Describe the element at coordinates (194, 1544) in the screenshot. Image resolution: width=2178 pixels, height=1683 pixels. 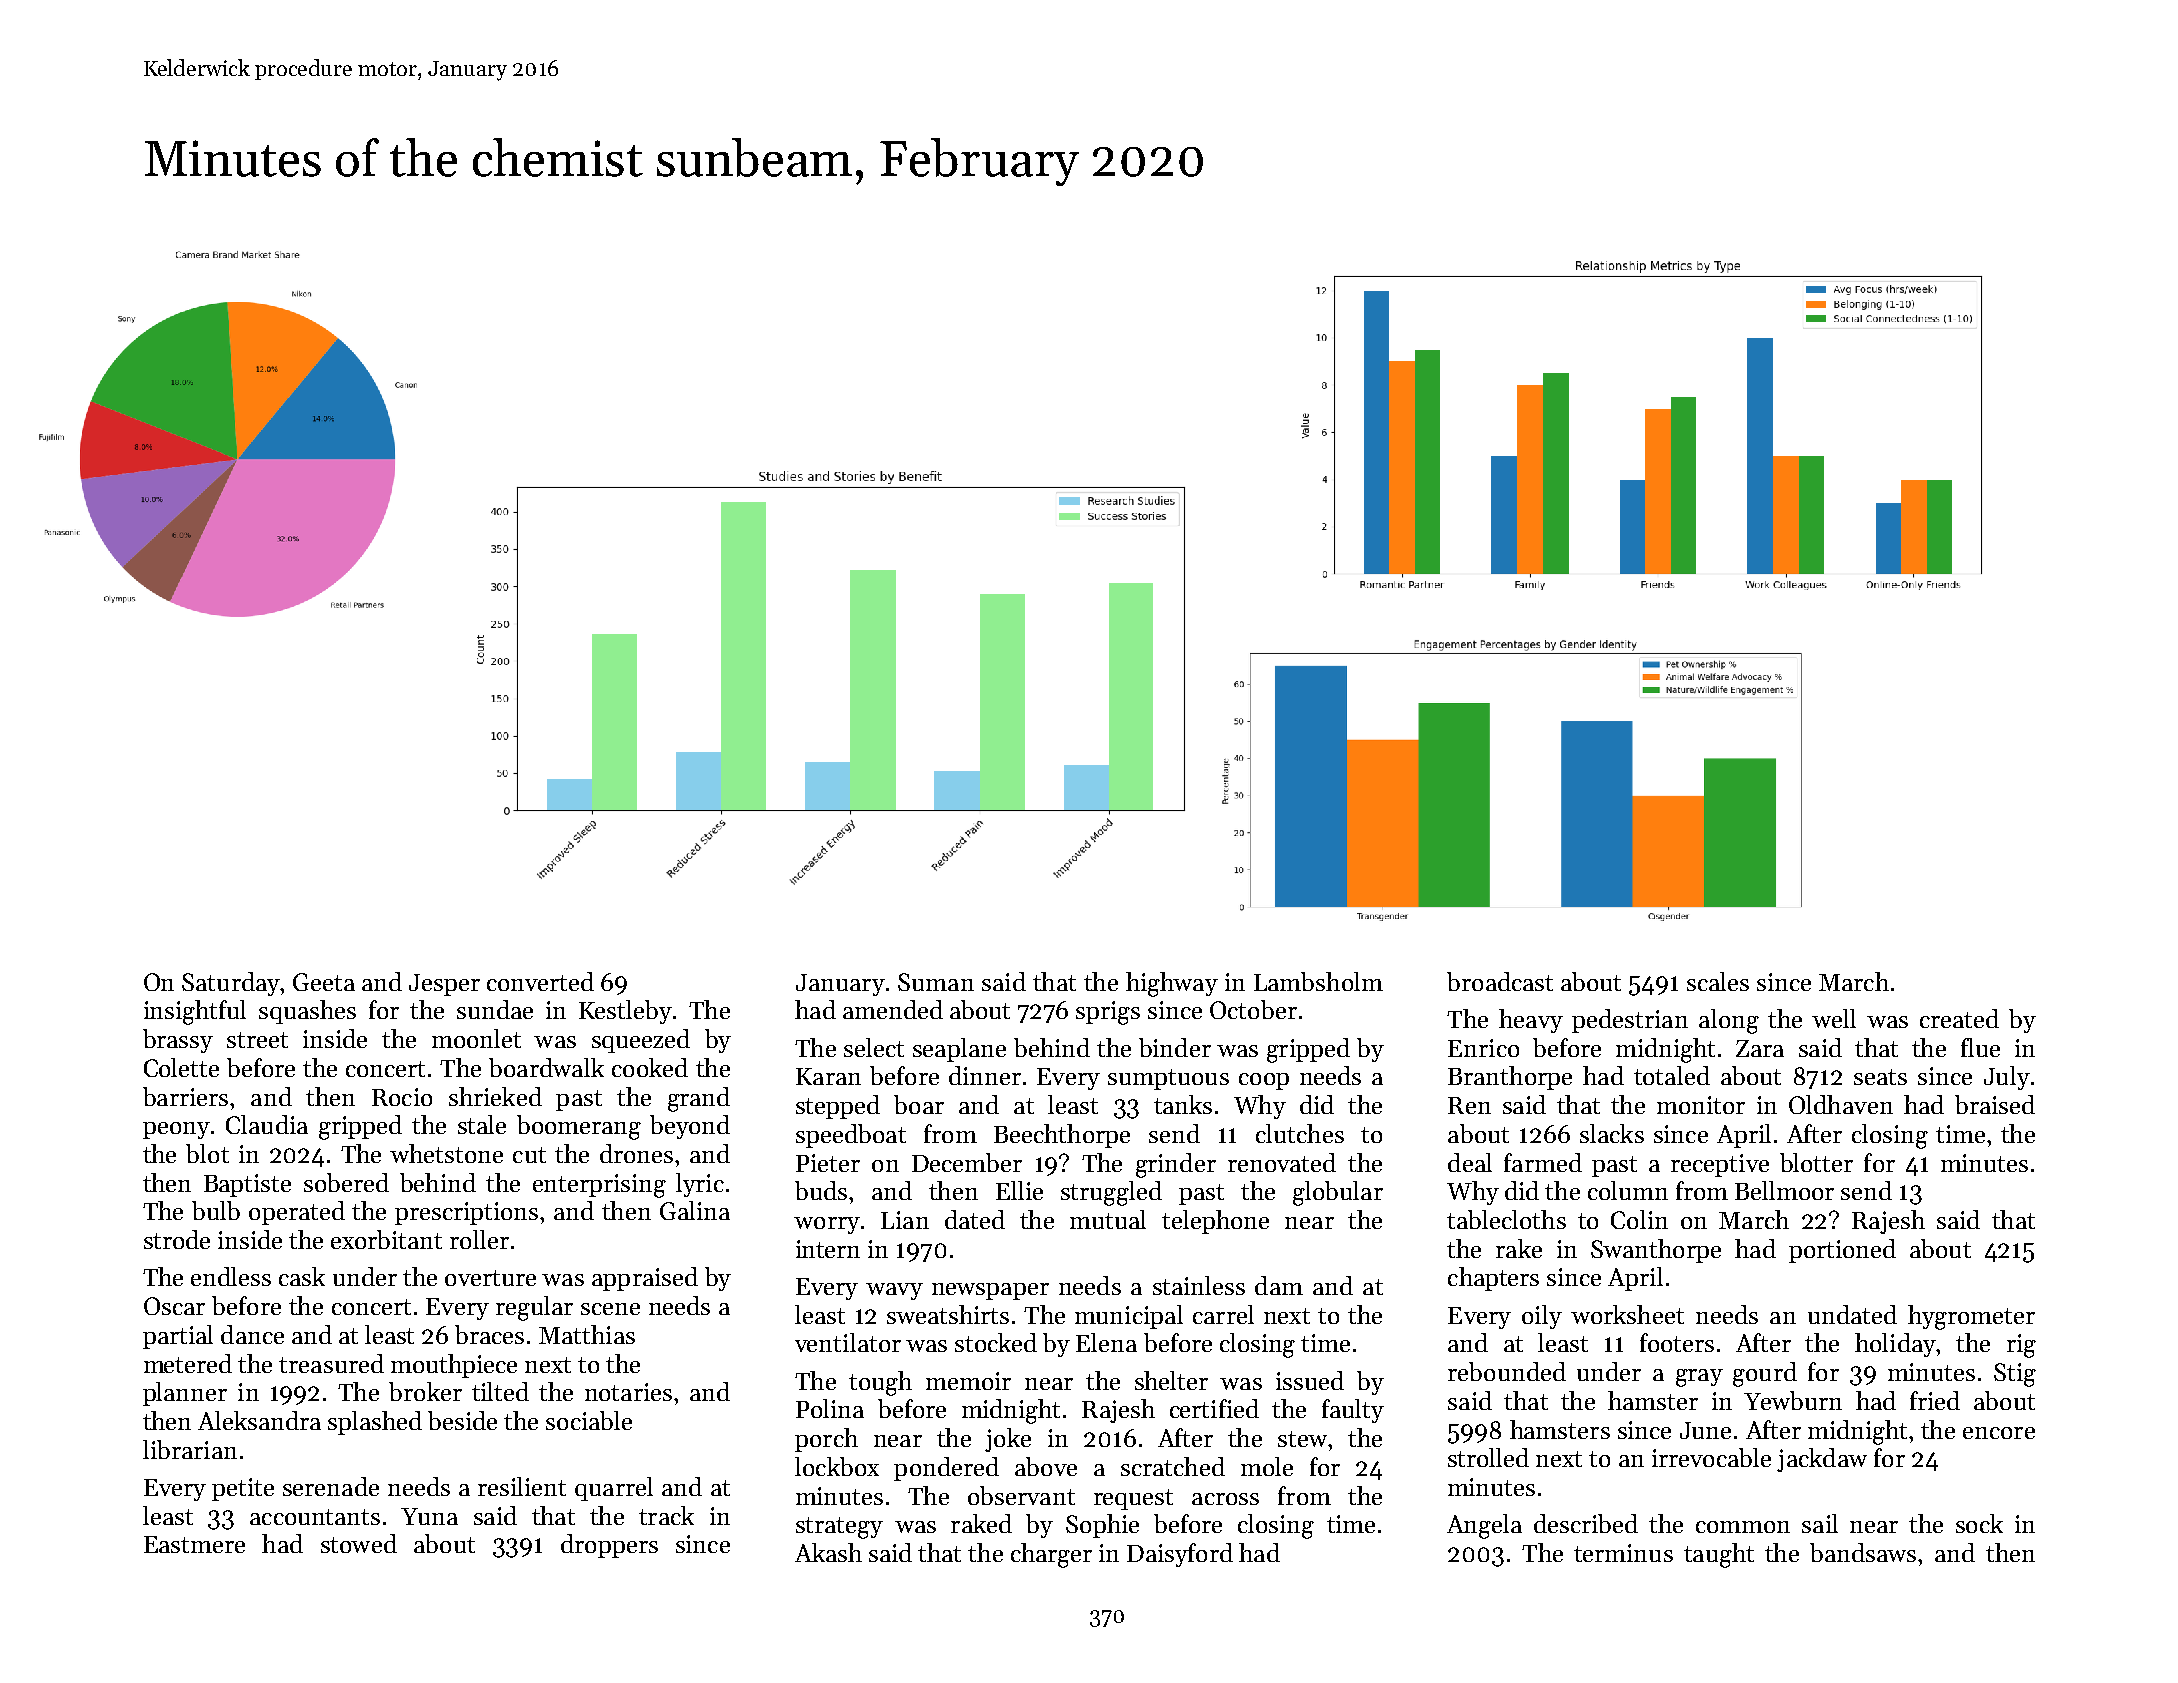
I see `Eastmere` at that location.
